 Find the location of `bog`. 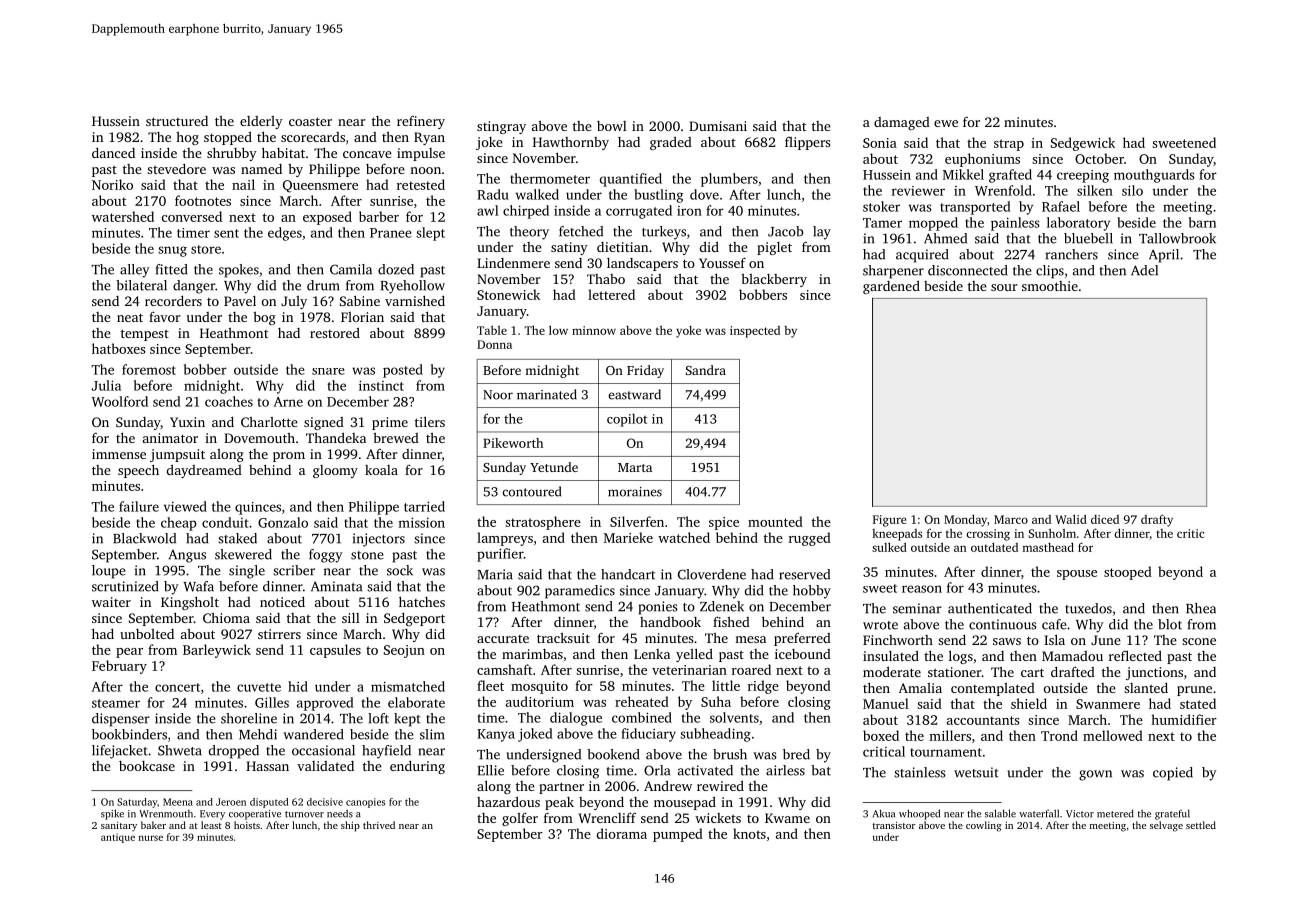

bog is located at coordinates (264, 318).
